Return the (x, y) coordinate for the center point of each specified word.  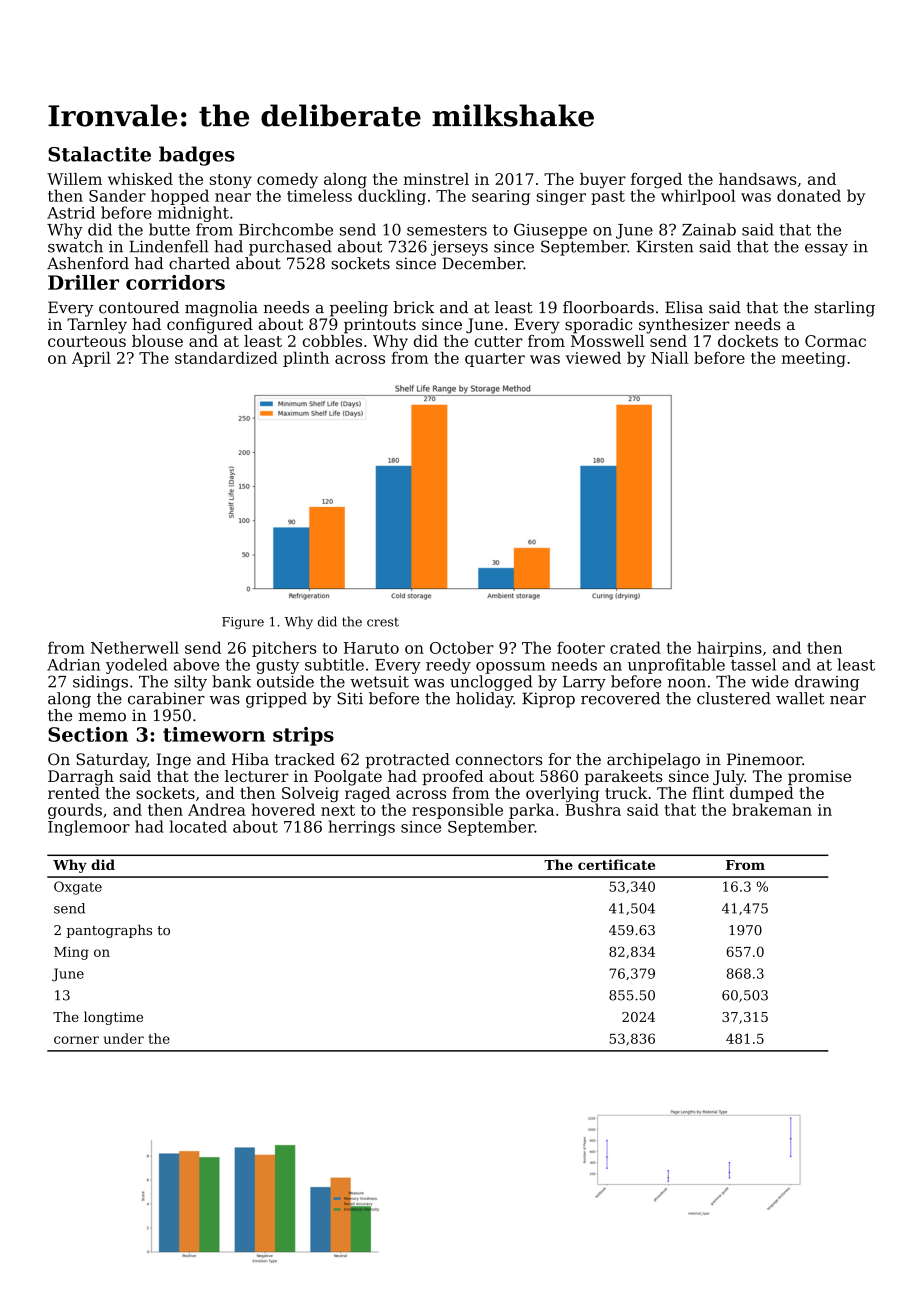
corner (76, 1040)
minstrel (436, 179)
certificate (616, 864)
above (196, 664)
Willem (74, 179)
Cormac (835, 341)
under (124, 1038)
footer (581, 647)
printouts (380, 326)
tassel (753, 664)
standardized (226, 357)
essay (826, 250)
